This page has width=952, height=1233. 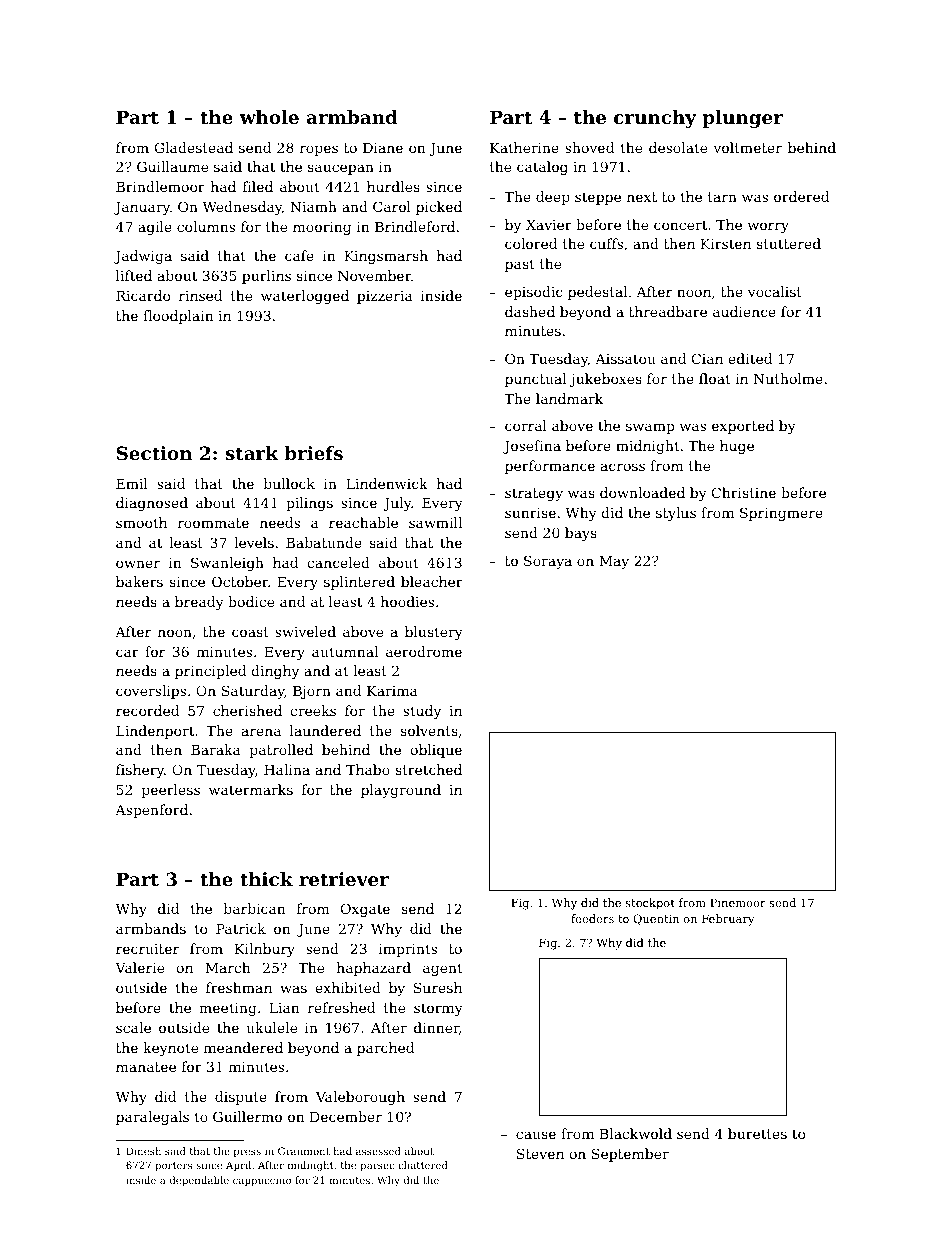 I want to click on blustery, so click(x=434, y=633).
